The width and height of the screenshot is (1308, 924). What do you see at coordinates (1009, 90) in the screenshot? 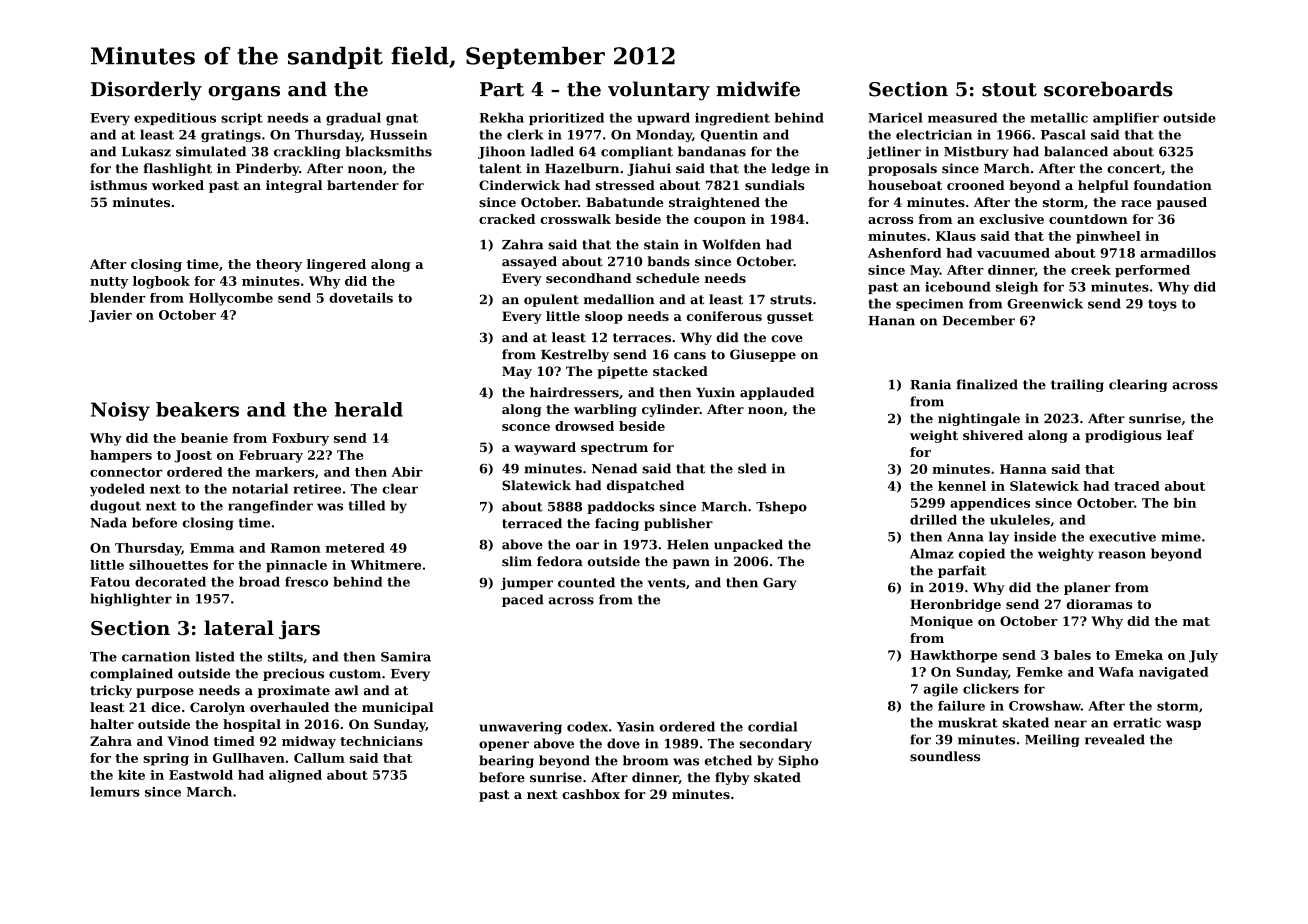
I see `stout` at bounding box center [1009, 90].
